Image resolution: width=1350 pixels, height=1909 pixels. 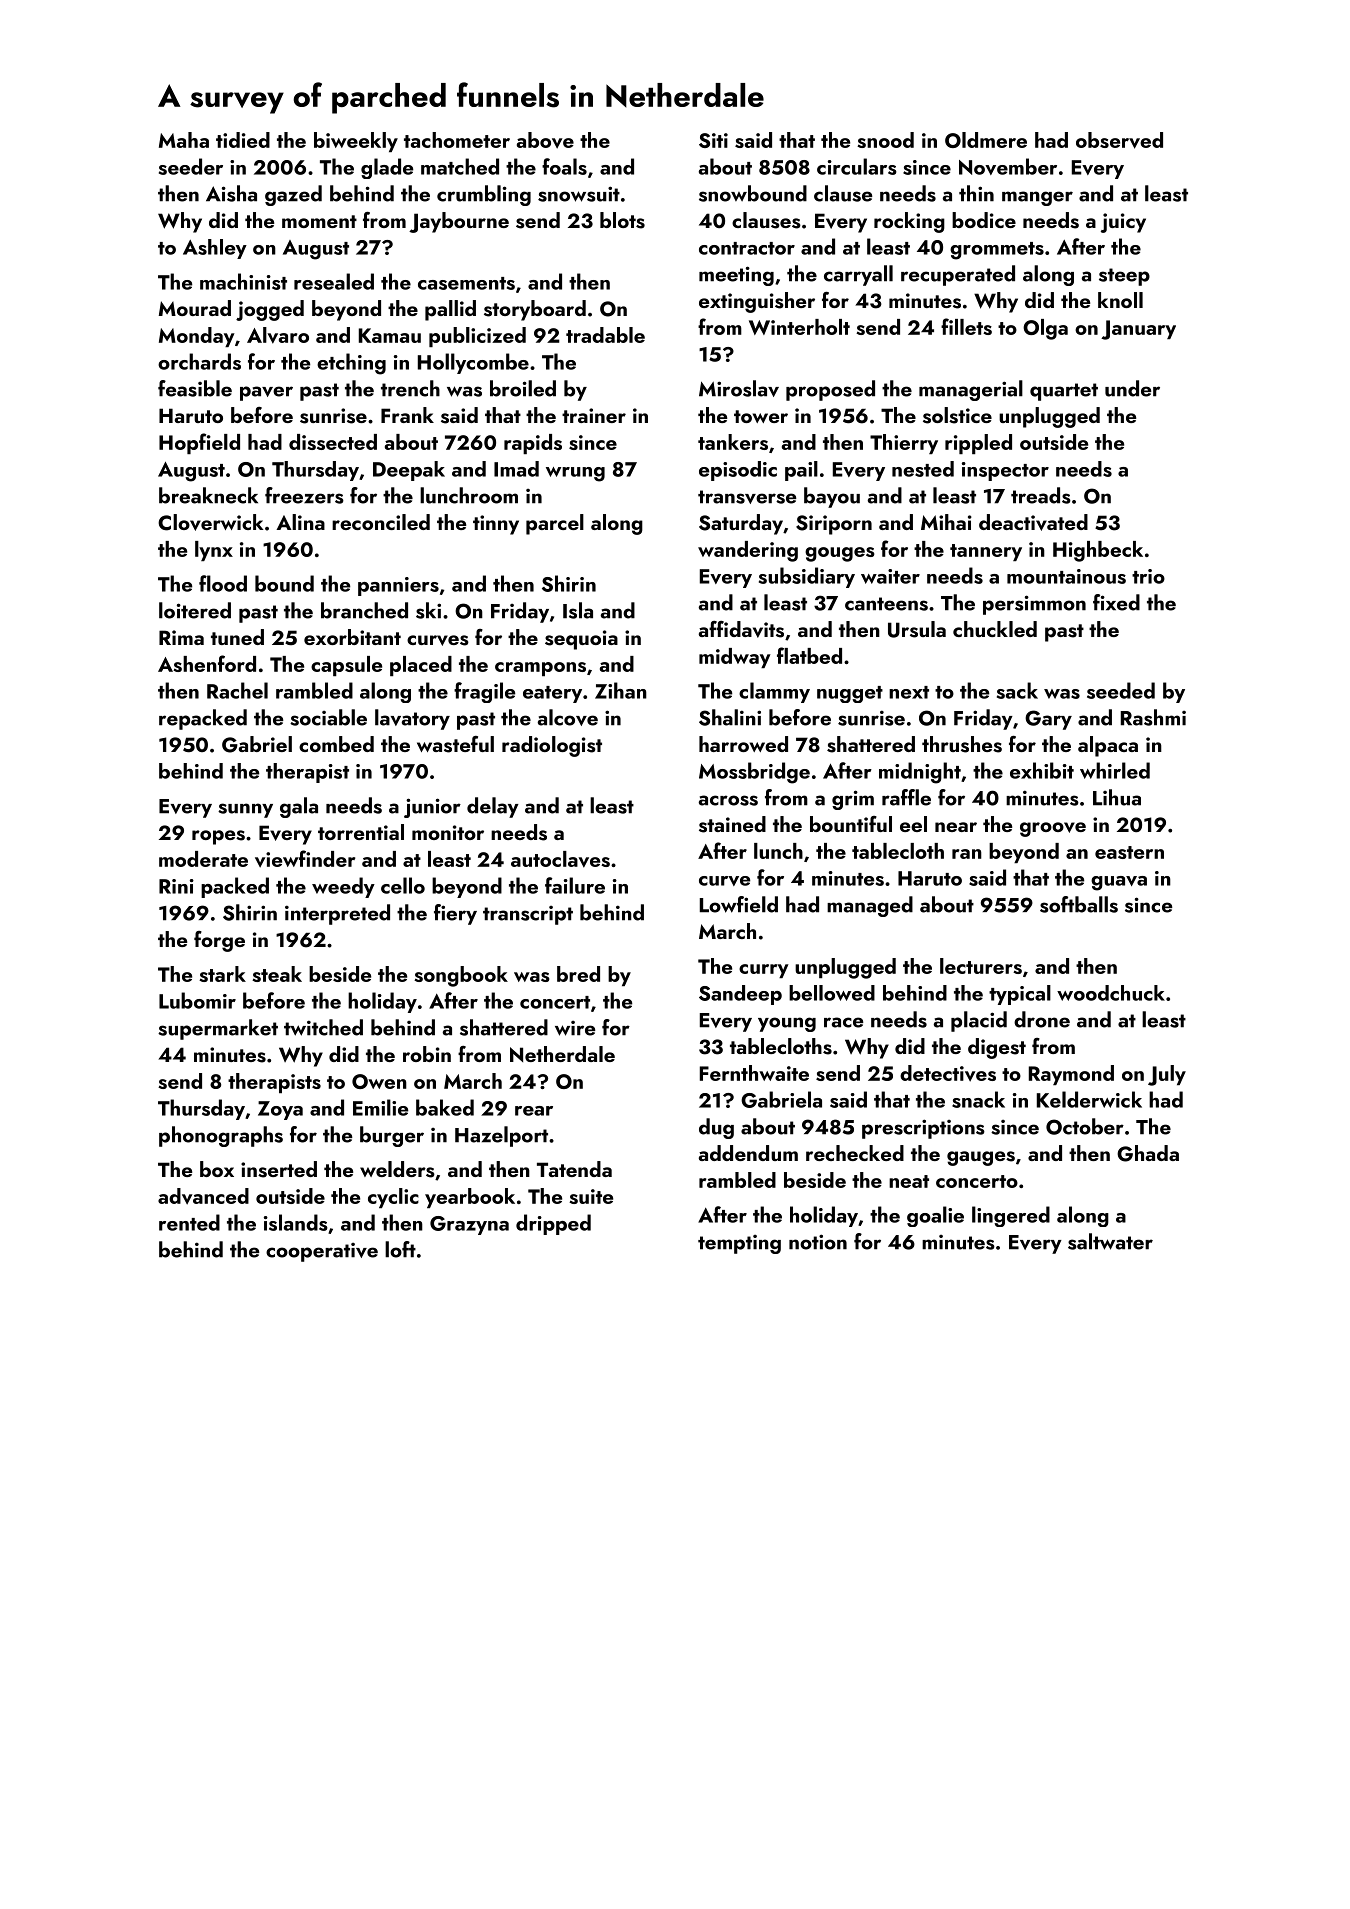 I want to click on tachometer, so click(x=457, y=140).
